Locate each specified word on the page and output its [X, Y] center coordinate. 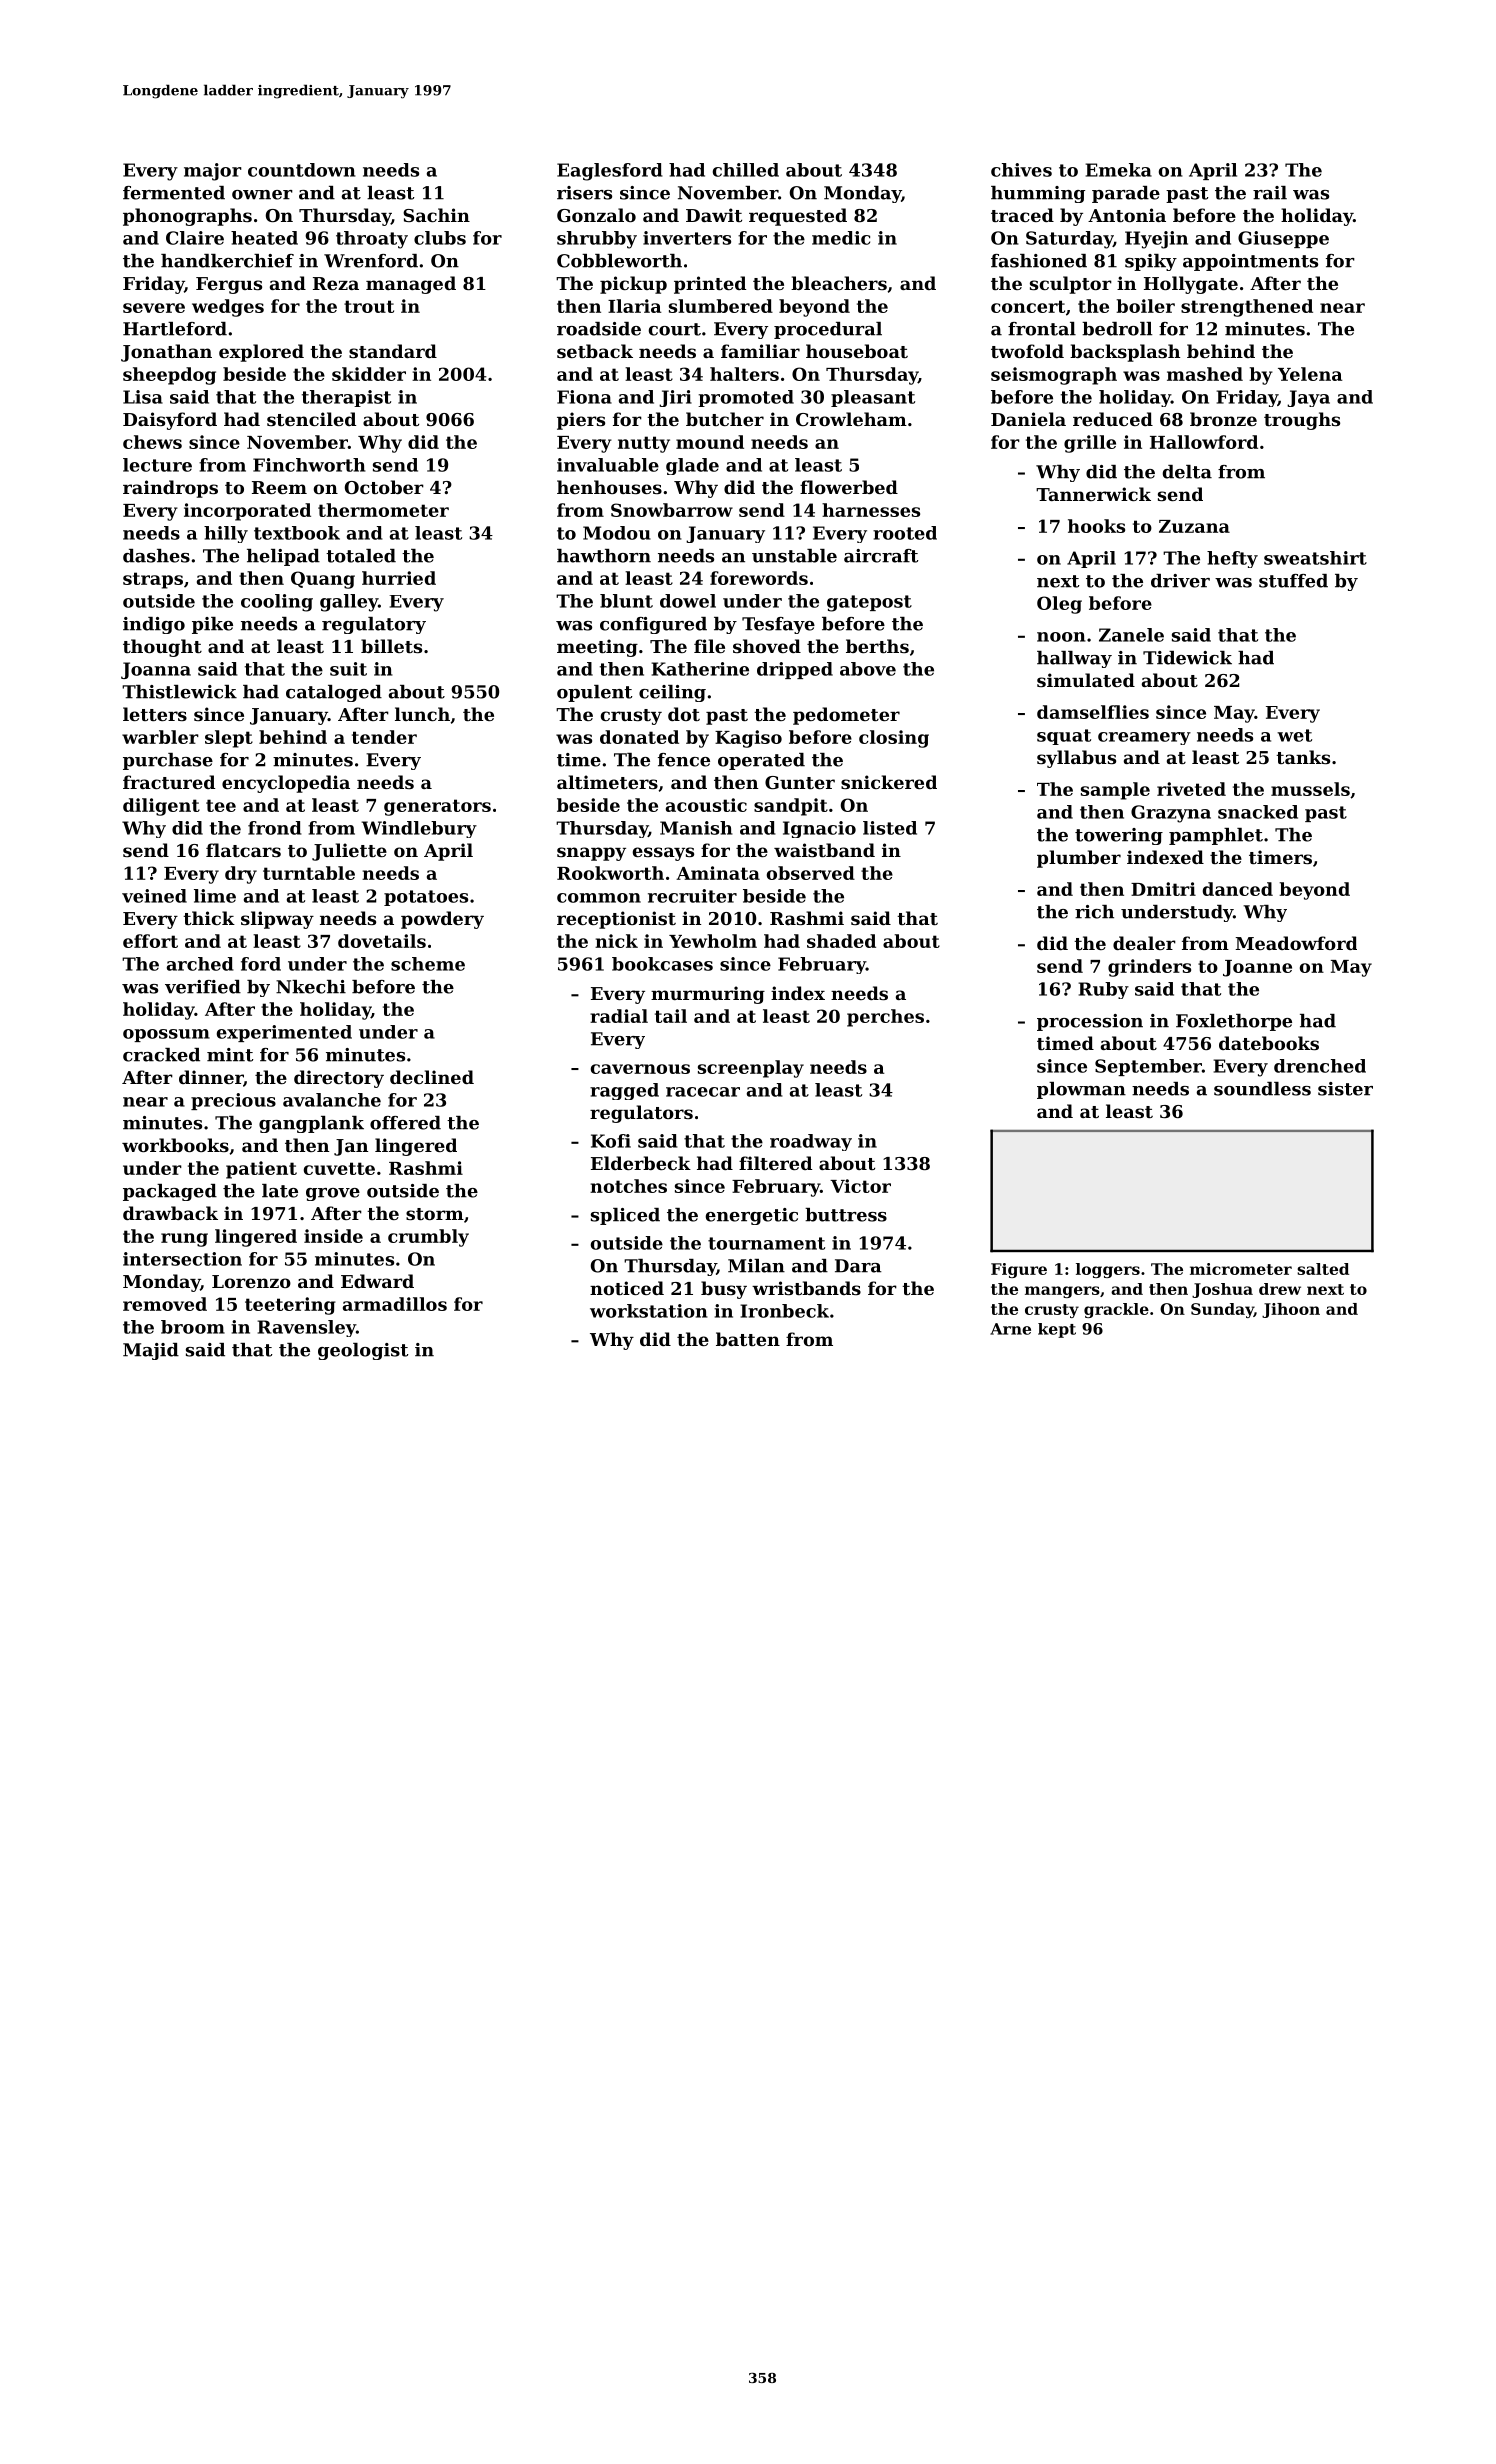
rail [1270, 193]
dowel [688, 601]
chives [1021, 170]
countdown [302, 170]
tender [384, 737]
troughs [1302, 421]
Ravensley [306, 1328]
